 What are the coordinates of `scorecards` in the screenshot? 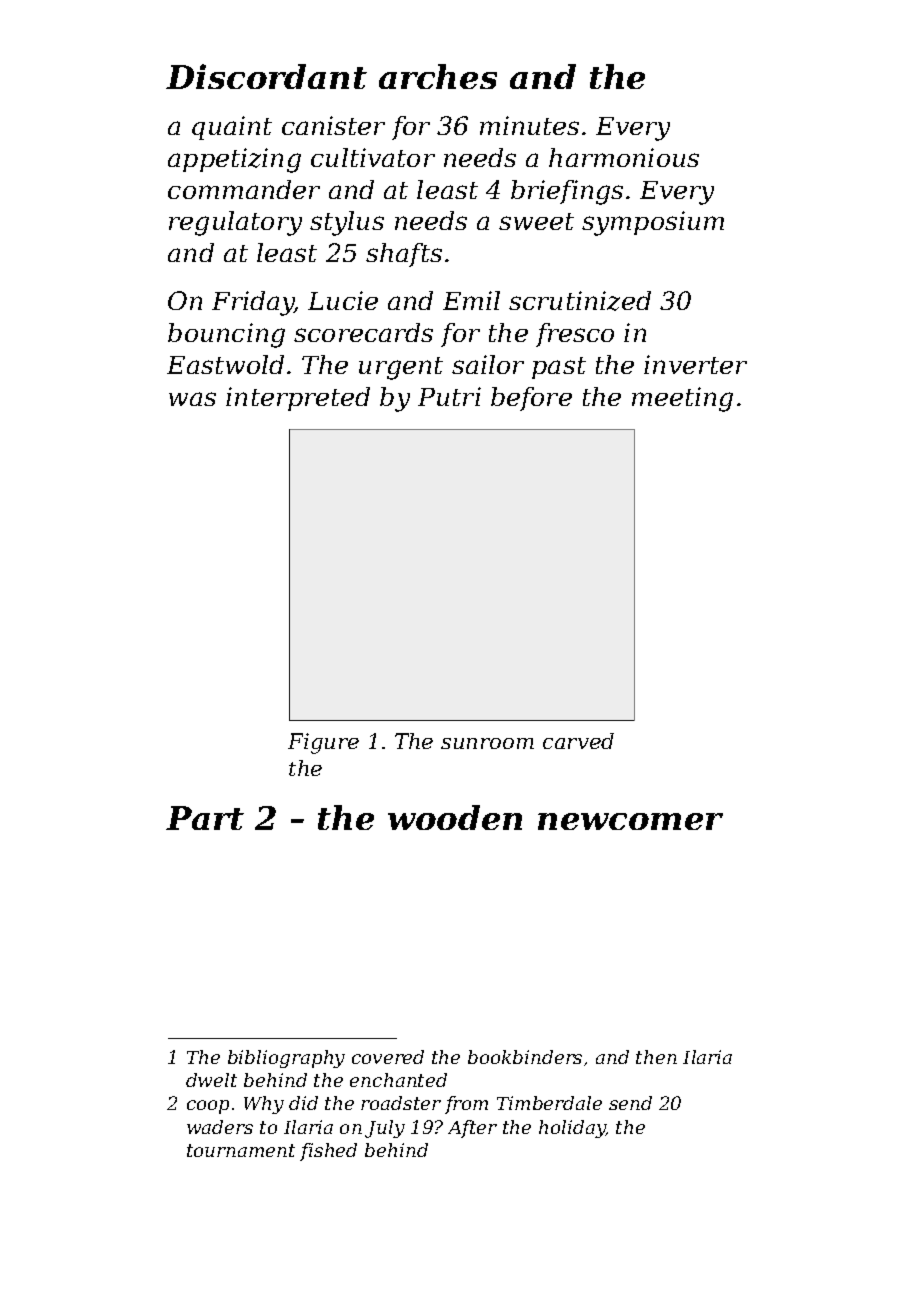 It's located at (363, 332).
